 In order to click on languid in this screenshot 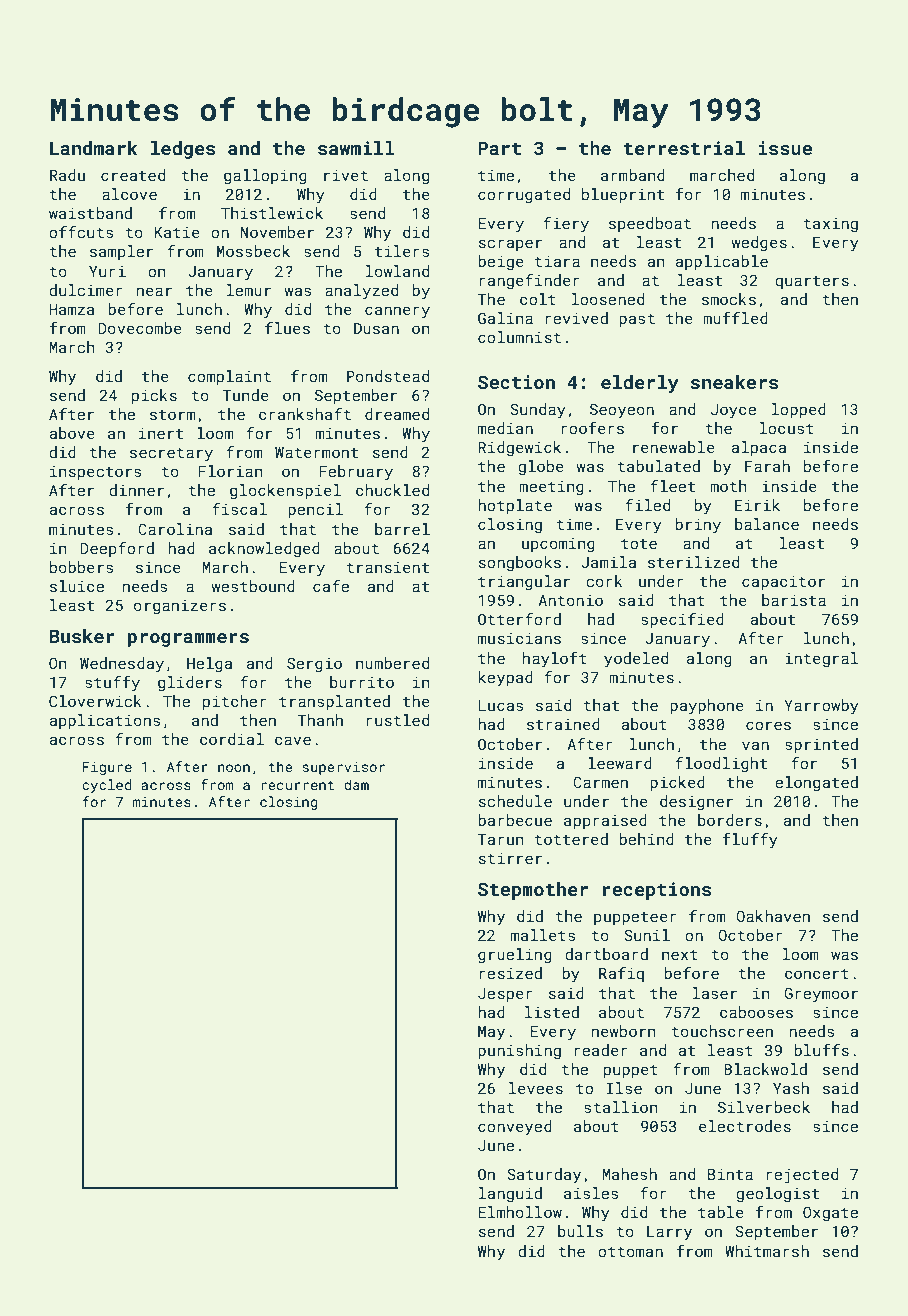, I will do `click(510, 1195)`.
